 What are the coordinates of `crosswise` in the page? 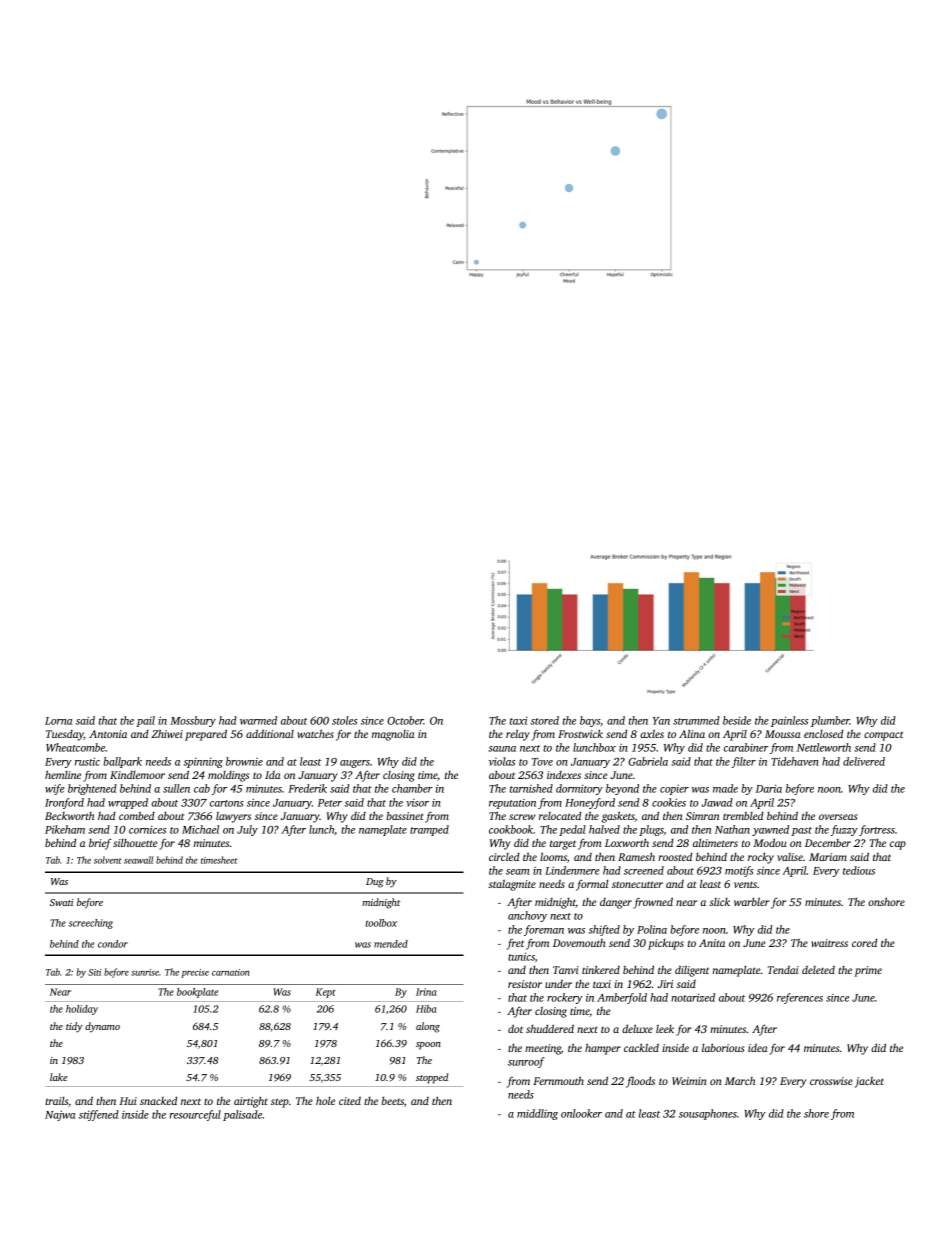 It's located at (831, 1081).
